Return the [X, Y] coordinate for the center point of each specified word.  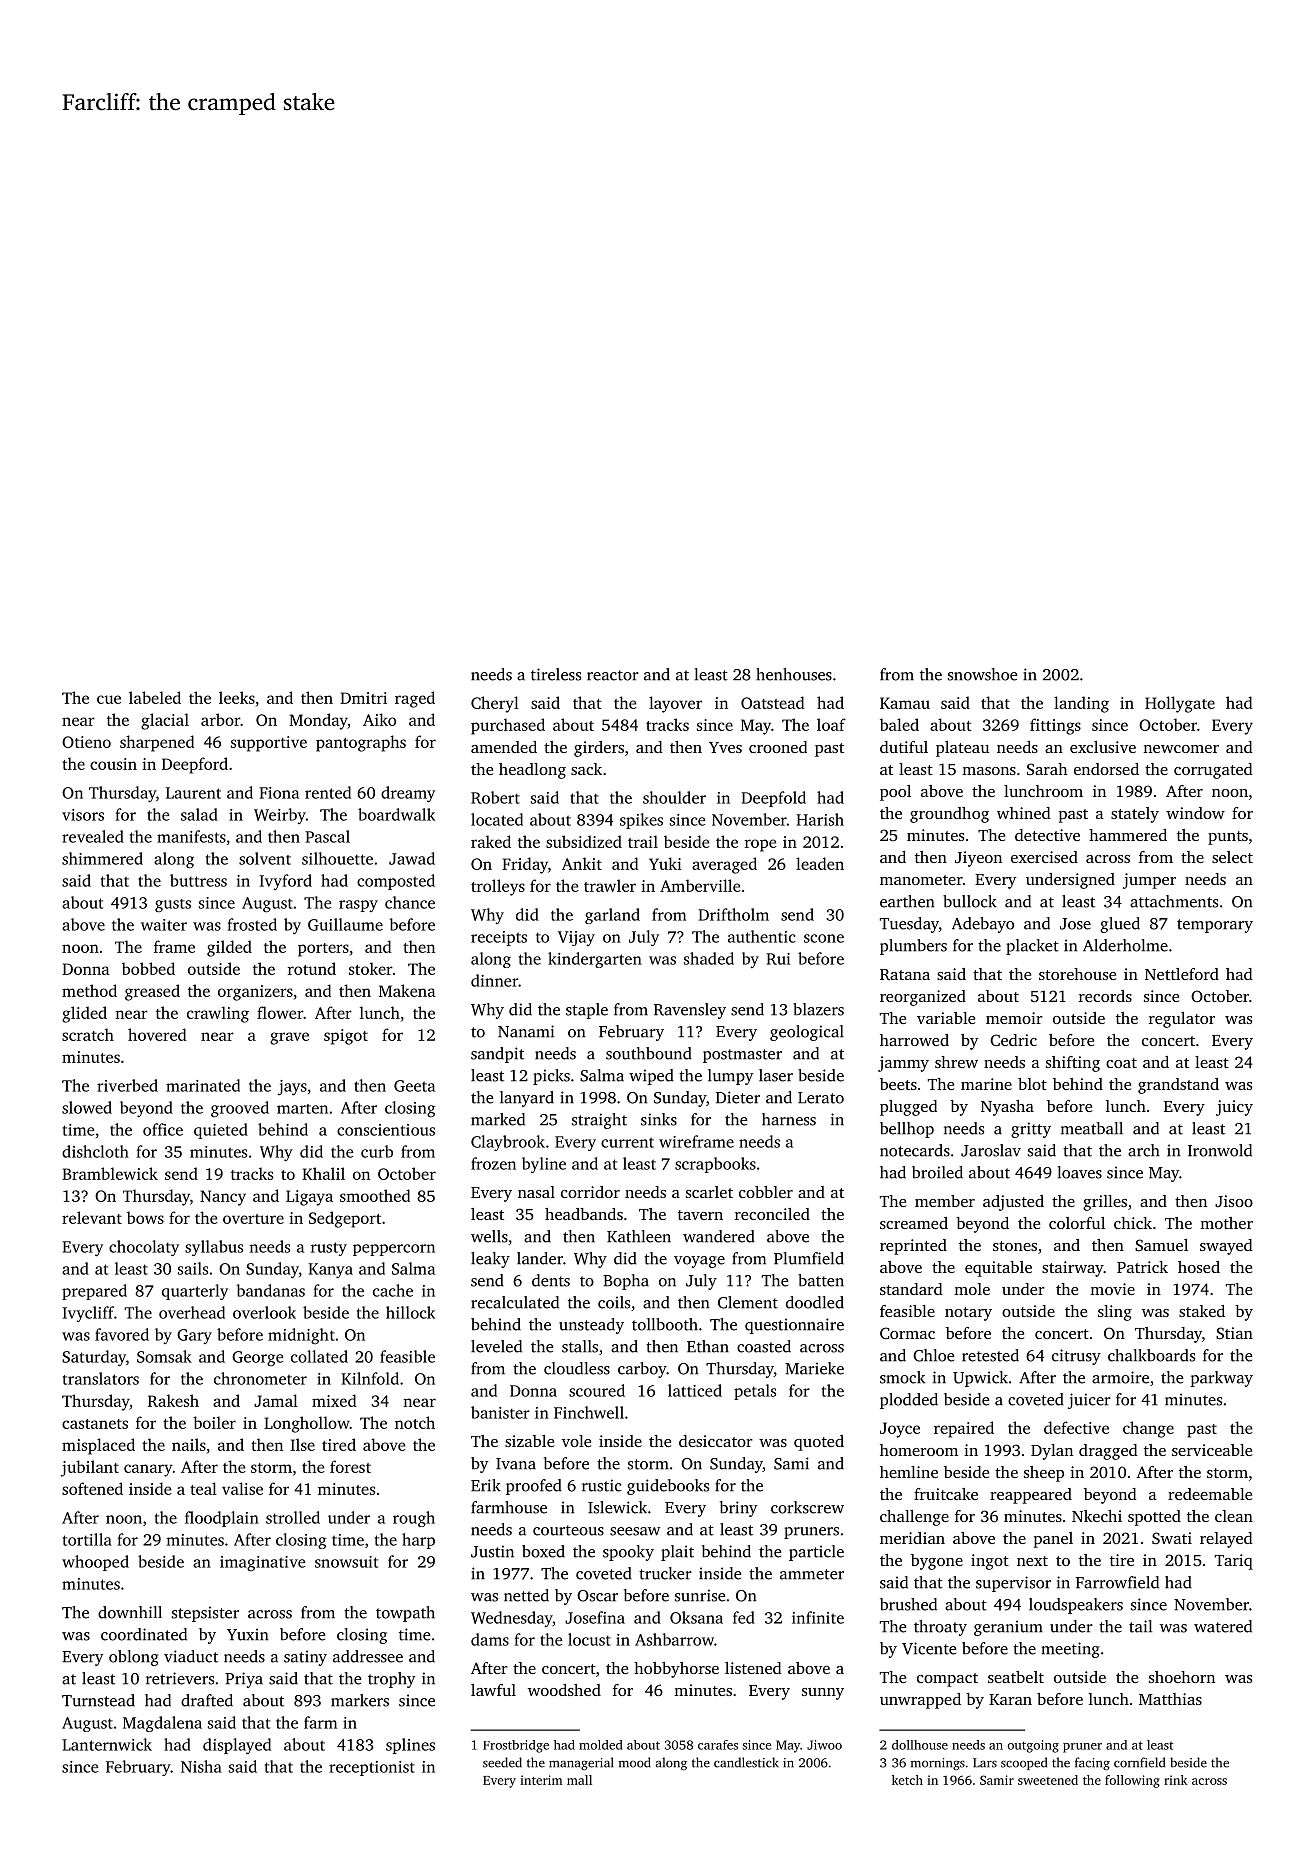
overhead [192, 1312]
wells [489, 1236]
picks [551, 1077]
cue [109, 699]
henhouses [794, 674]
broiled [937, 1172]
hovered [157, 1034]
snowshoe [983, 674]
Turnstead [98, 1700]
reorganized [923, 998]
